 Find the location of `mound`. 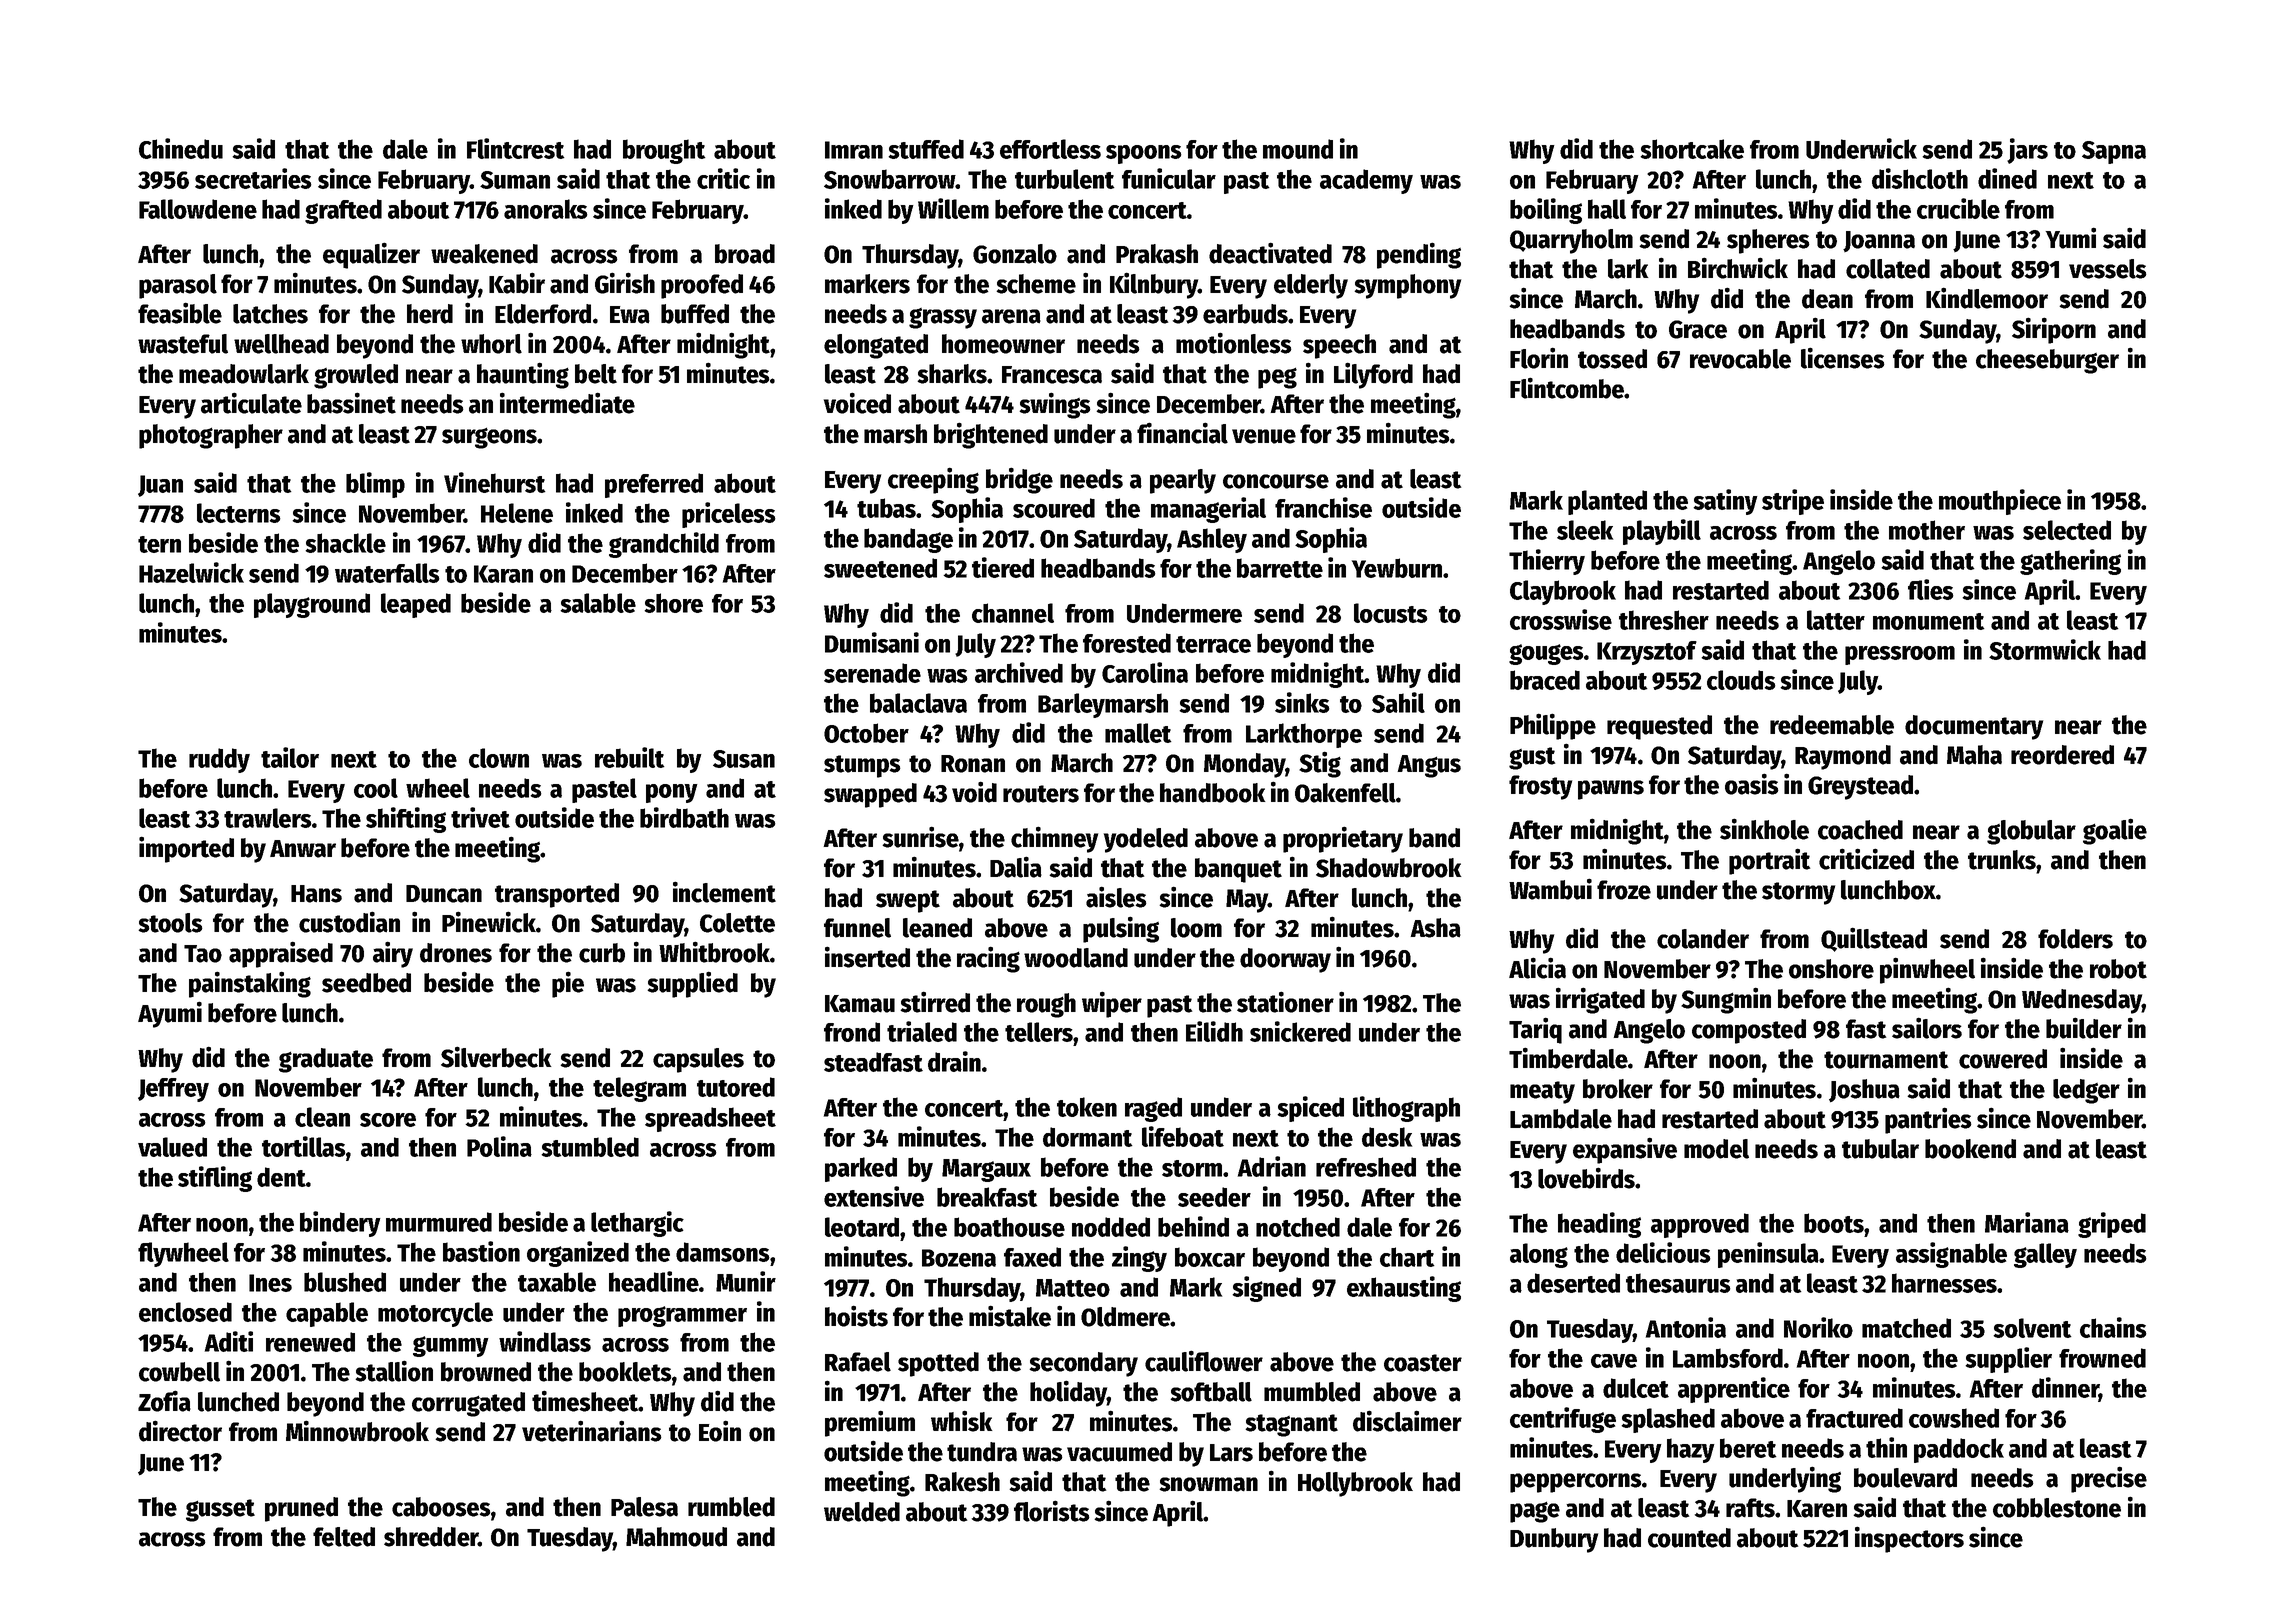

mound is located at coordinates (1298, 149).
